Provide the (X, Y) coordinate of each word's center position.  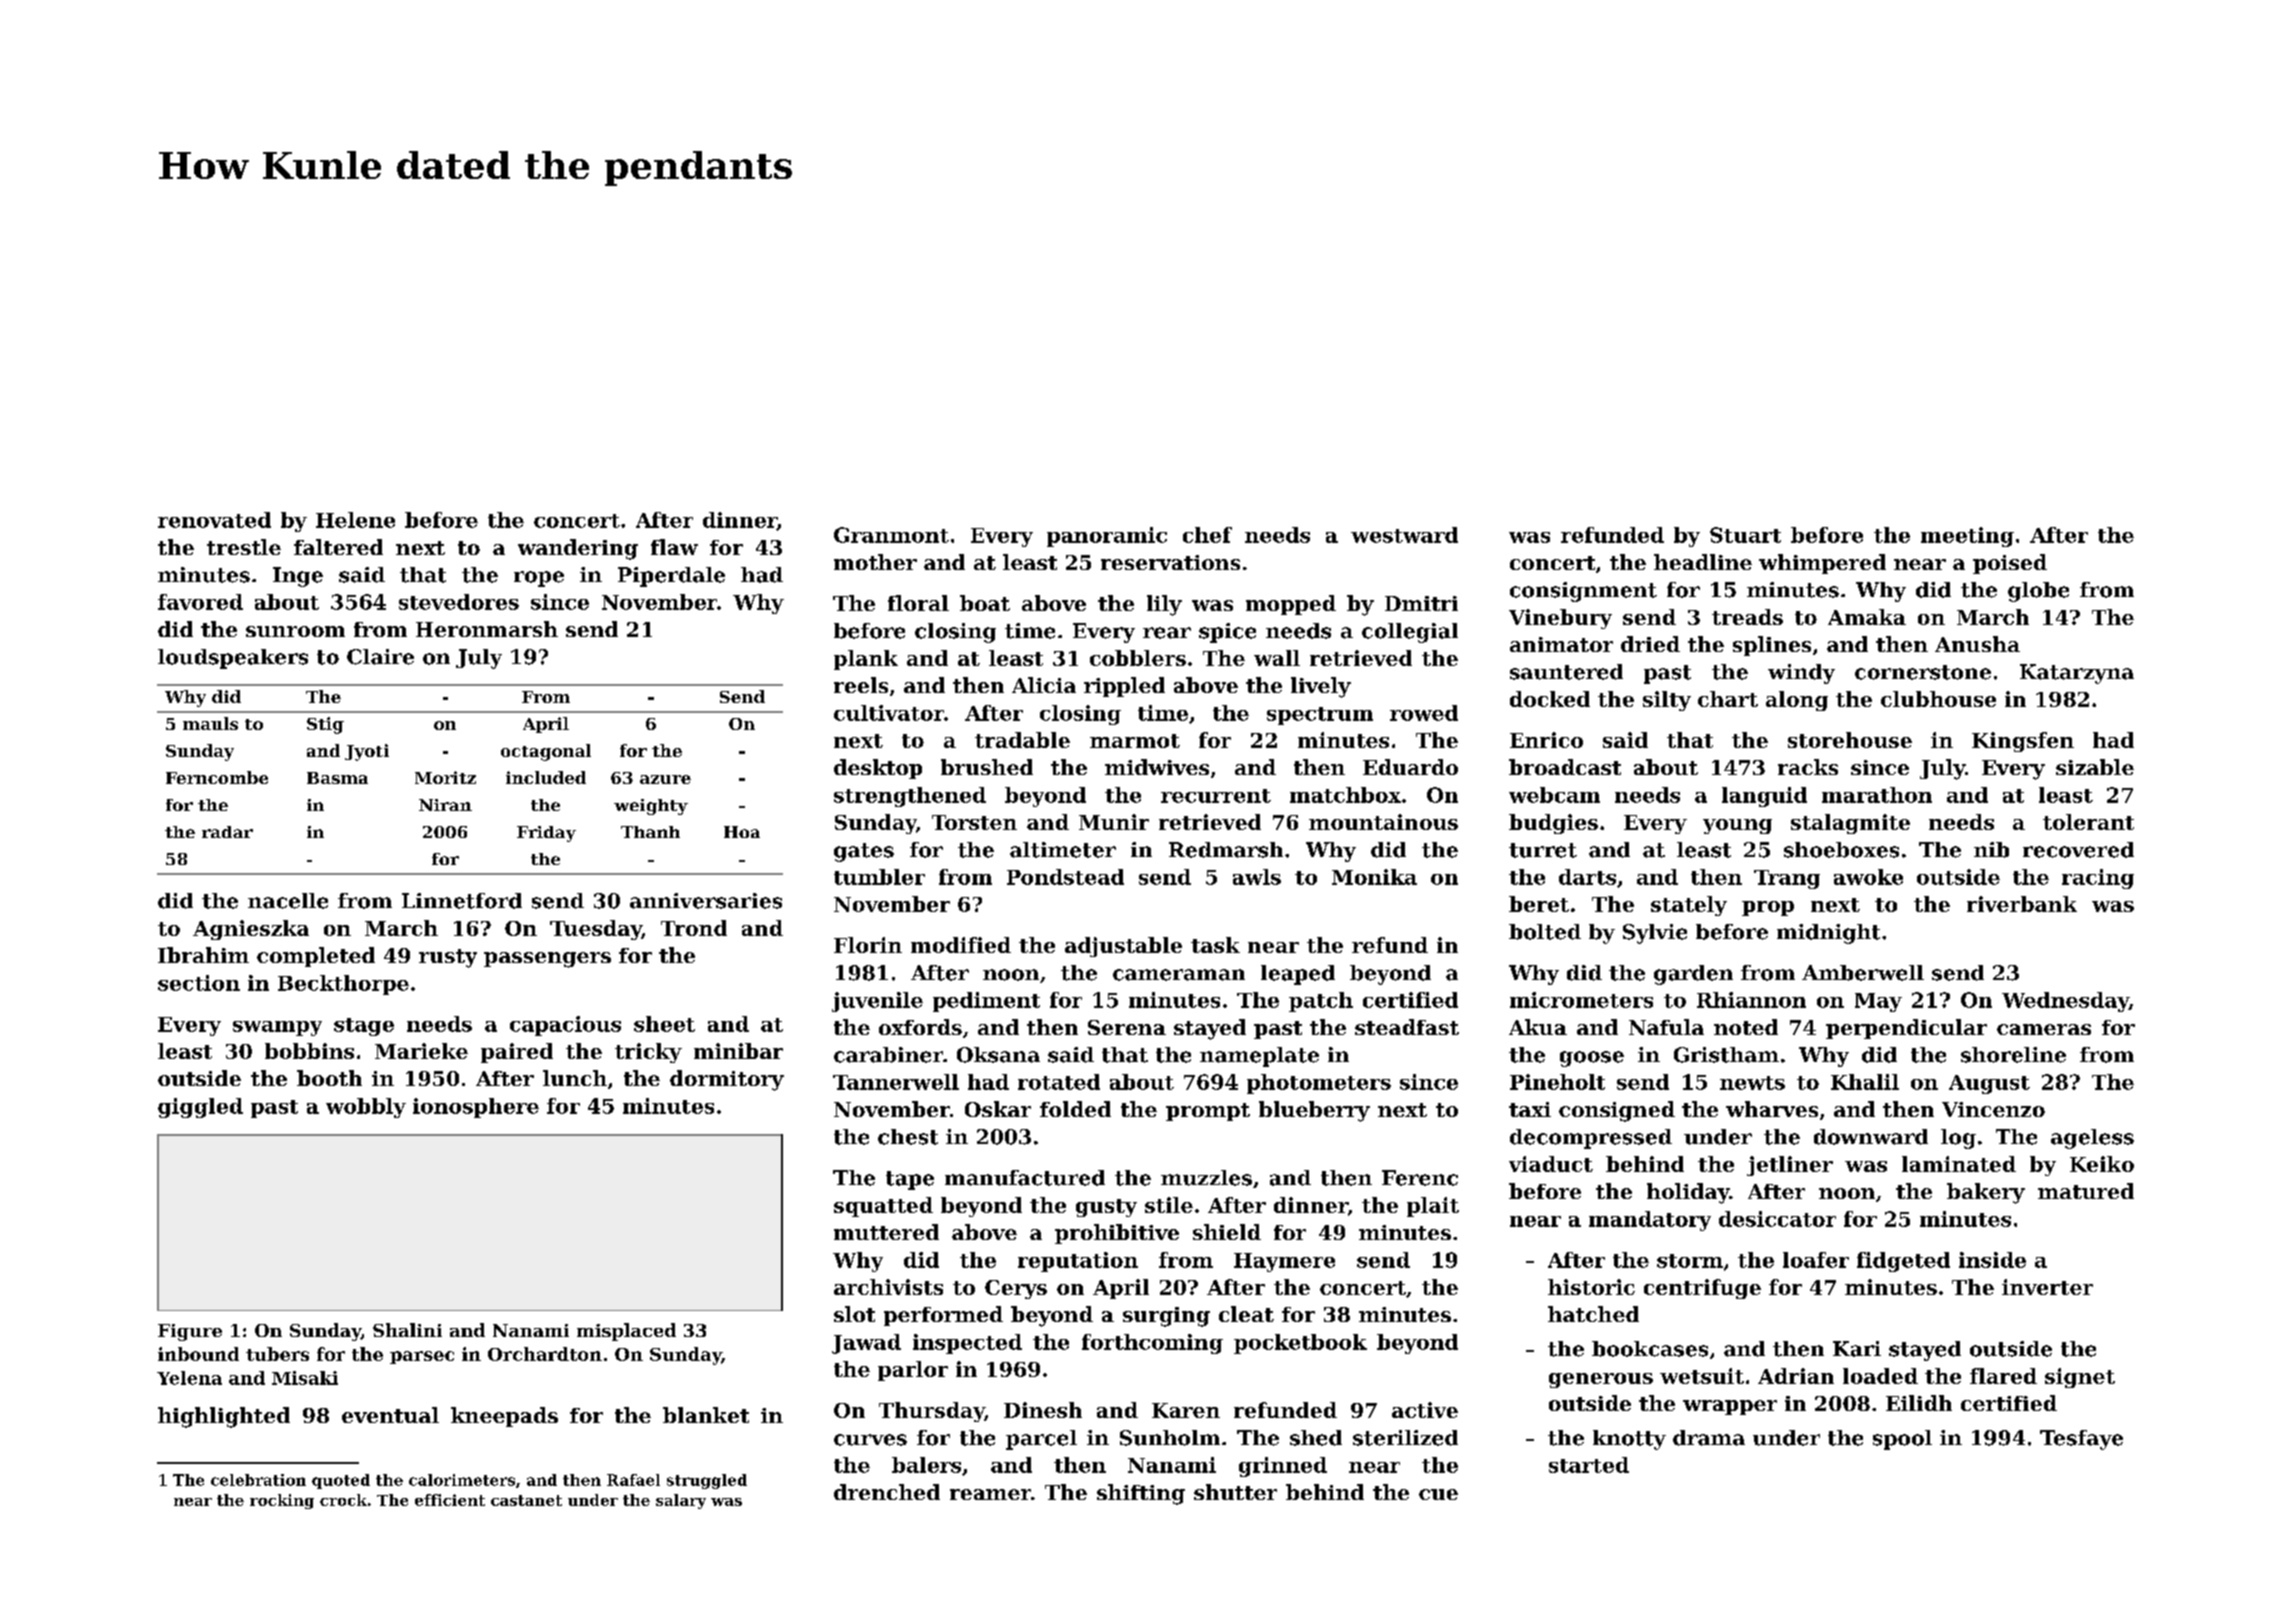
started (1589, 1465)
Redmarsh (1226, 850)
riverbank (2022, 904)
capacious (565, 1026)
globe (2038, 592)
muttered (886, 1232)
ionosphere (476, 1108)
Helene (355, 520)
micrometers (1581, 1000)
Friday (546, 834)
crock (343, 1500)
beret (1539, 904)
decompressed (1591, 1139)
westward (1404, 535)
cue (1438, 1494)
